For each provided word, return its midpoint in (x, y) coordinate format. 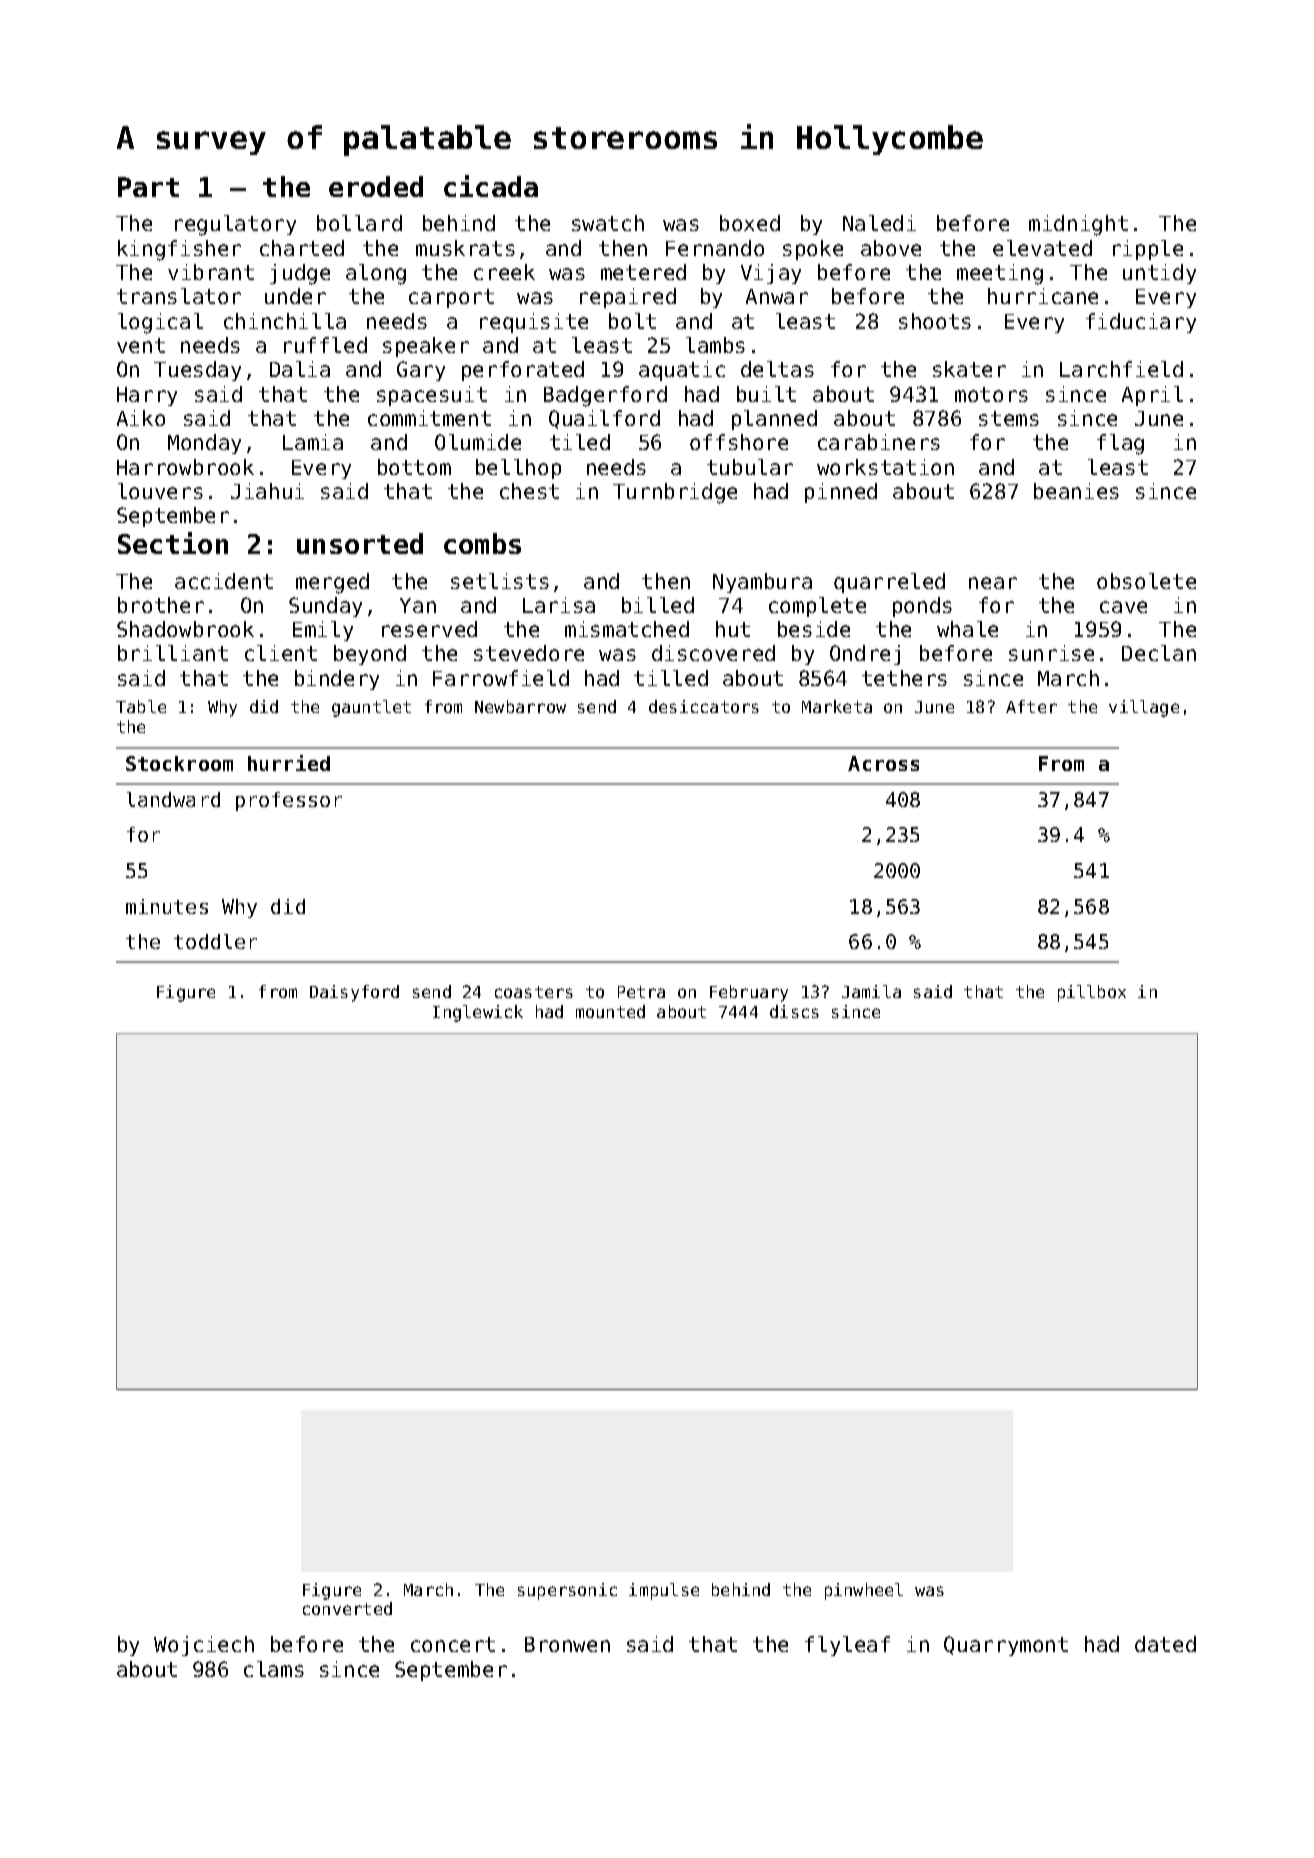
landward (173, 799)
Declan (1159, 653)
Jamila (871, 991)
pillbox (1092, 993)
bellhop (518, 469)
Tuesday (197, 371)
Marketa (837, 706)
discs (794, 1011)
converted (347, 1608)
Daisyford (354, 993)
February (749, 993)
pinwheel (864, 1591)
